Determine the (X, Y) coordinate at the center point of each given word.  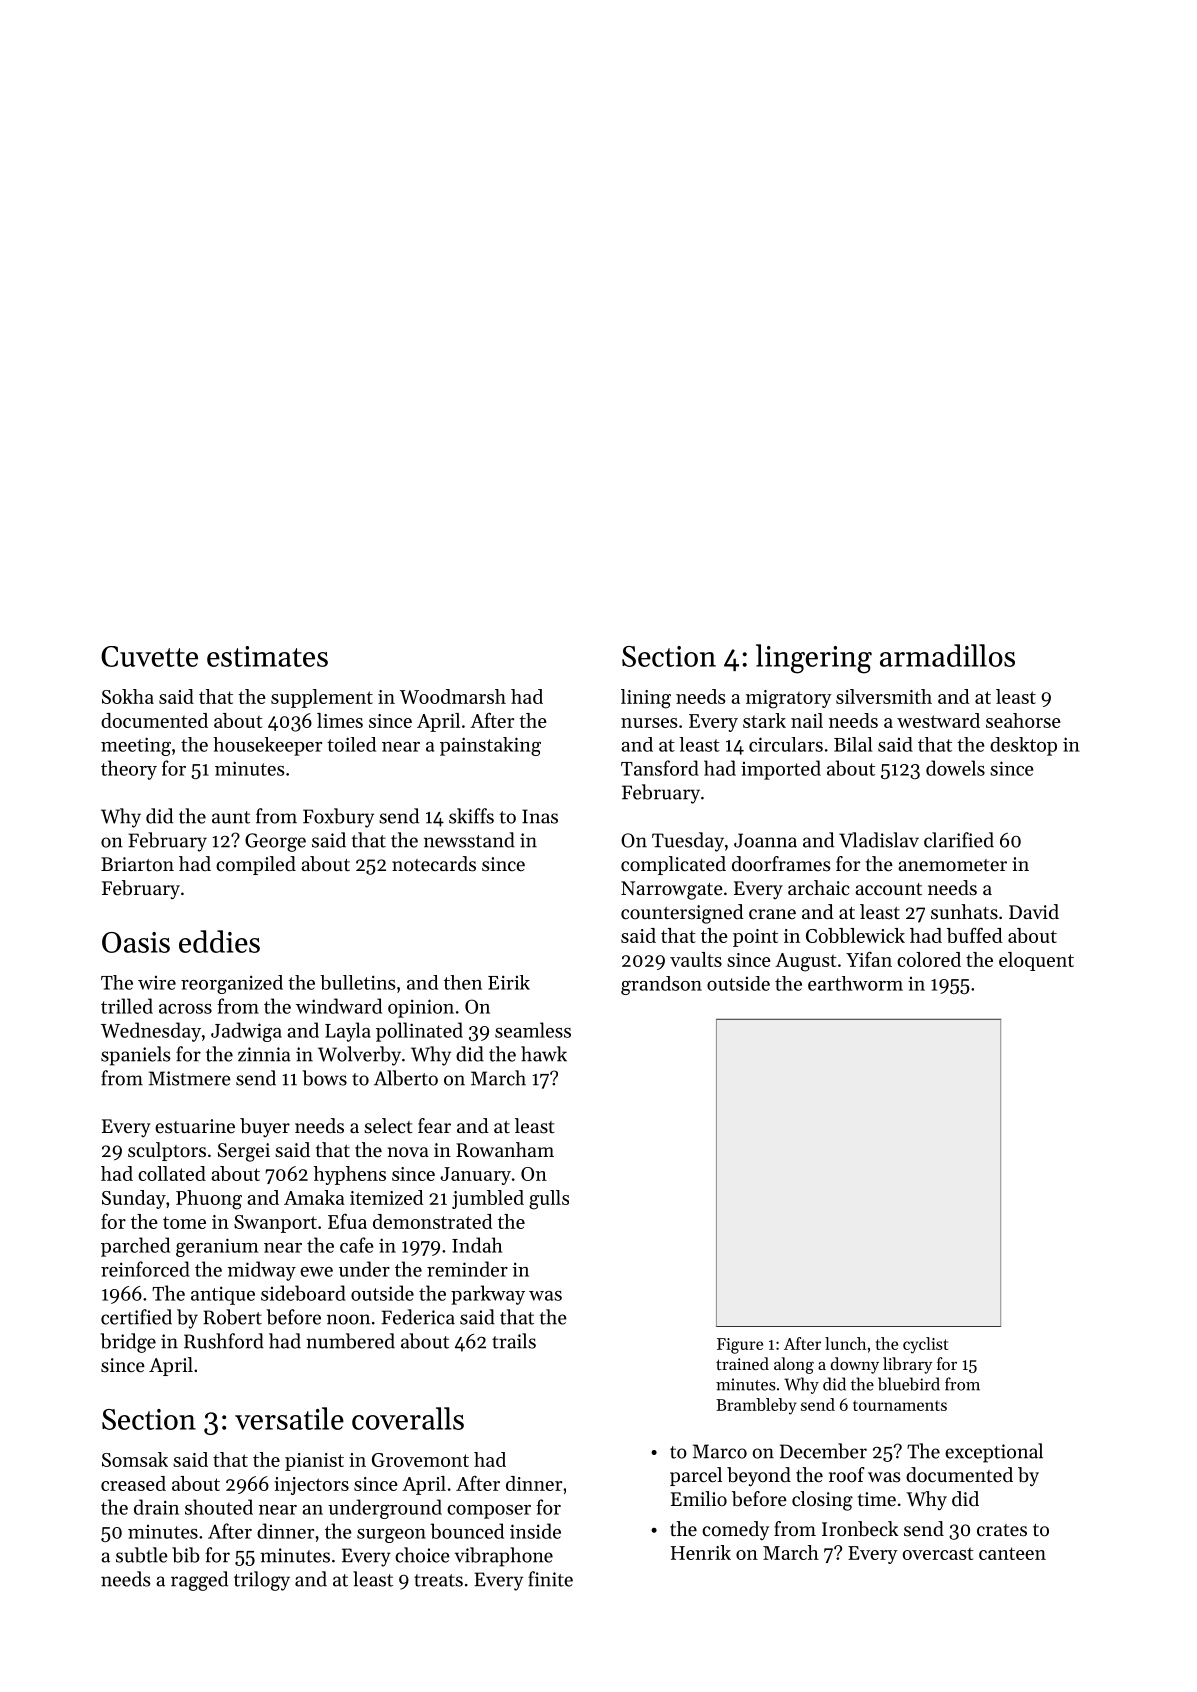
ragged (199, 1581)
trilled (127, 1006)
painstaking (490, 746)
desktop (1023, 746)
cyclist (925, 1345)
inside (535, 1531)
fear (434, 1126)
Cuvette (149, 656)
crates (1002, 1530)
